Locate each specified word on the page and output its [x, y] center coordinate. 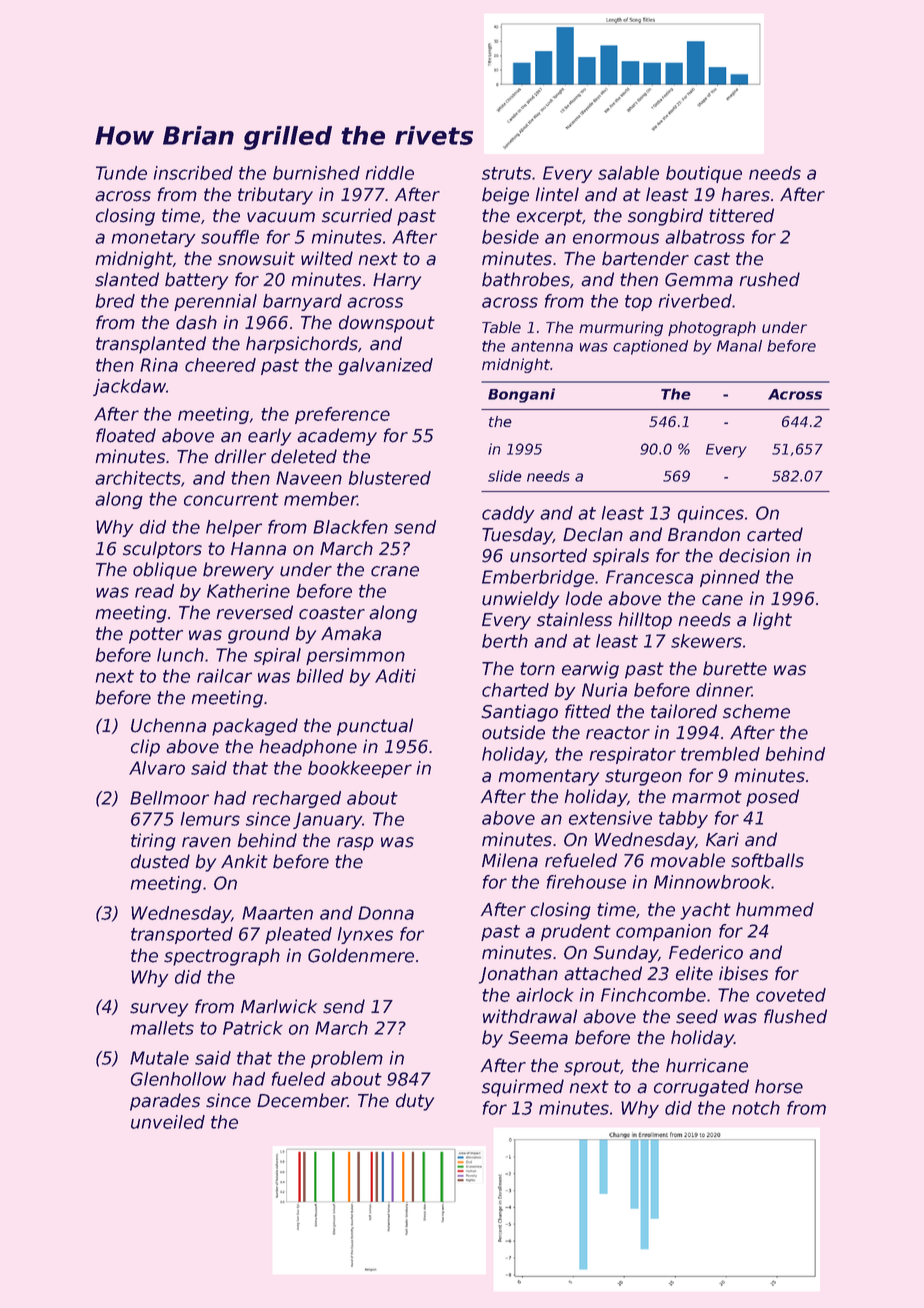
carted [775, 534]
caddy [508, 514]
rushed [770, 279]
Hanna [258, 549]
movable [688, 860]
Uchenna [168, 725]
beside [510, 237]
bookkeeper [360, 769]
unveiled [168, 1122]
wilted [327, 258]
